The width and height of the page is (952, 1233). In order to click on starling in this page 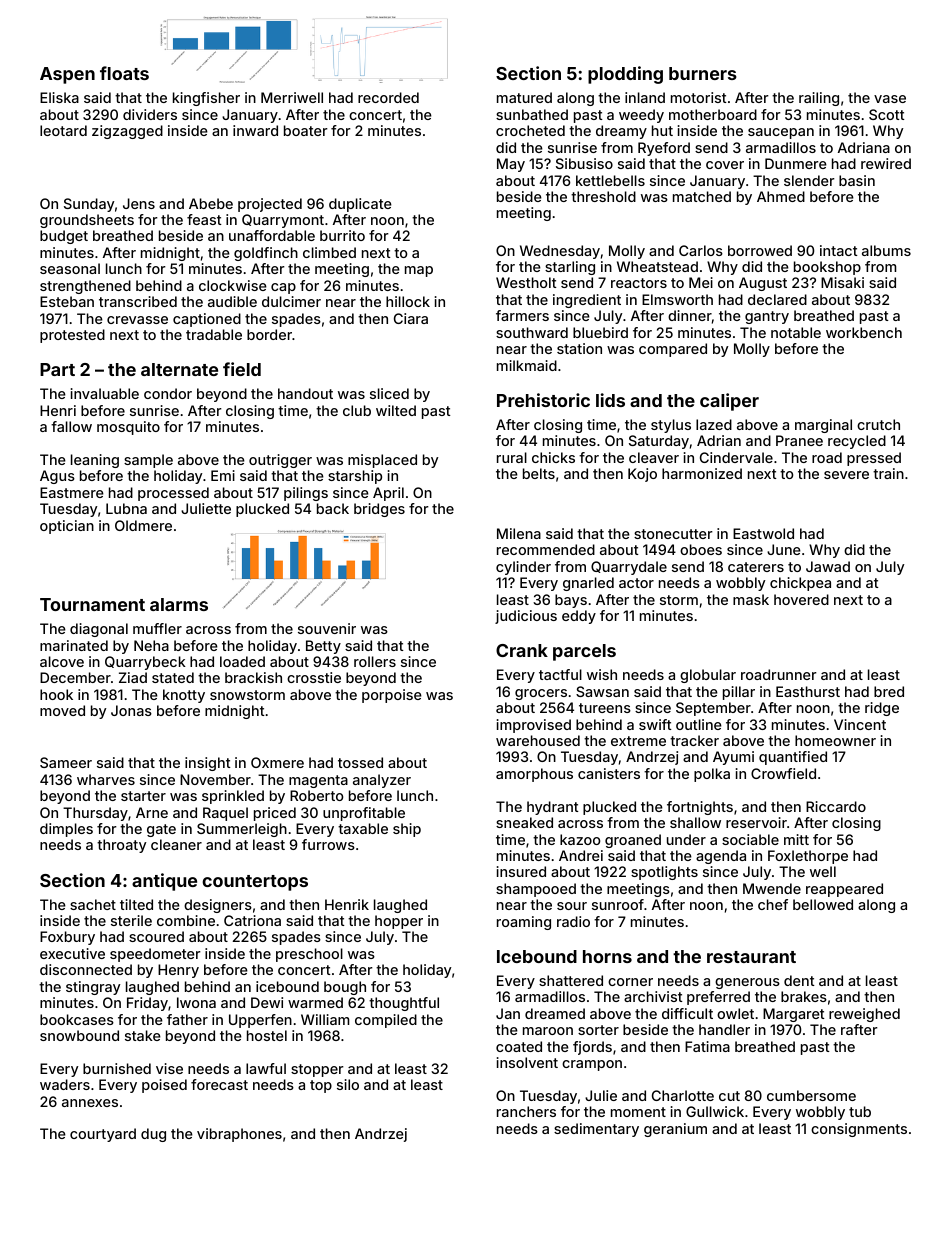, I will do `click(570, 268)`.
